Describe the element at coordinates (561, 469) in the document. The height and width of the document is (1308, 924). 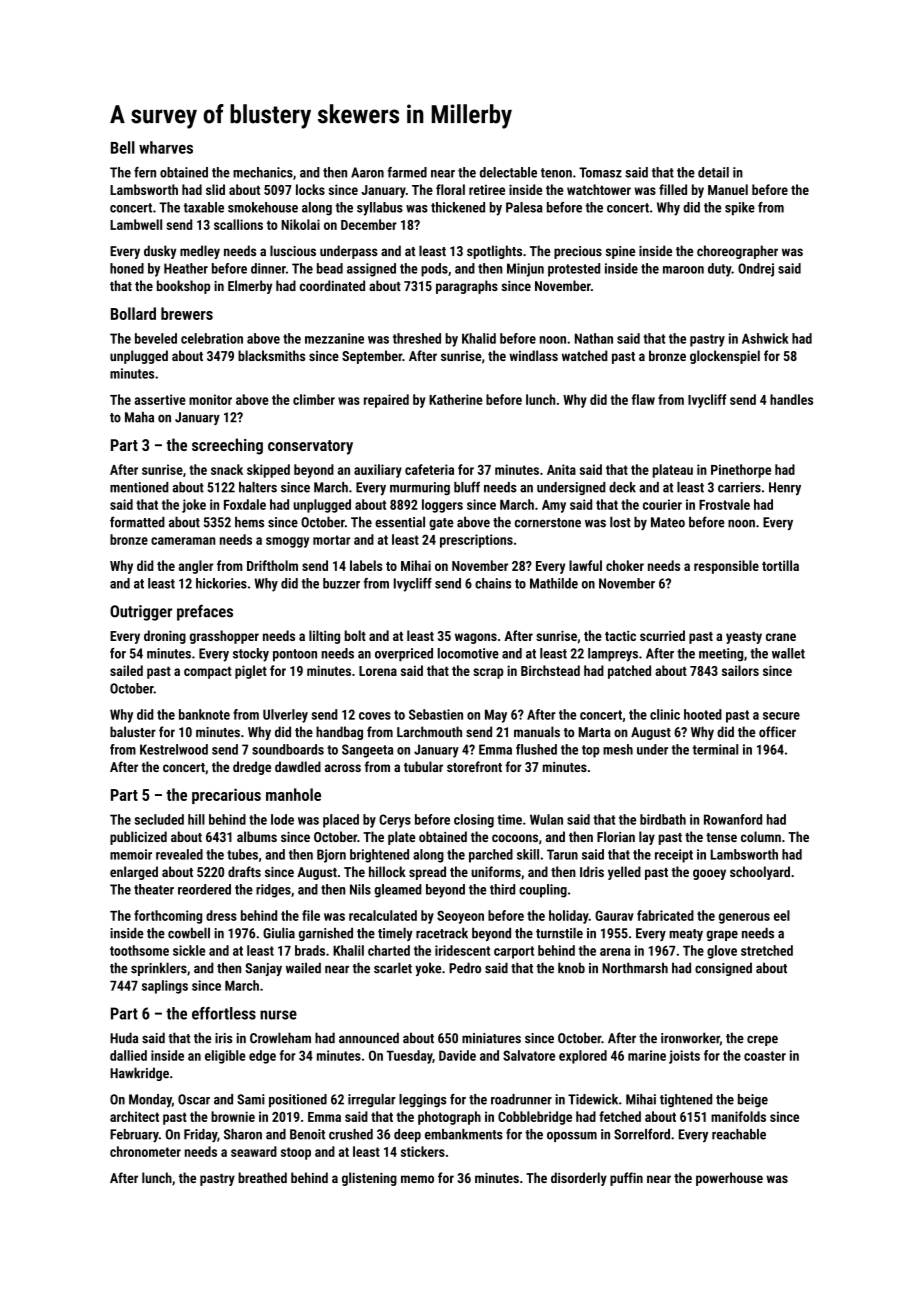
I see `Anita` at that location.
